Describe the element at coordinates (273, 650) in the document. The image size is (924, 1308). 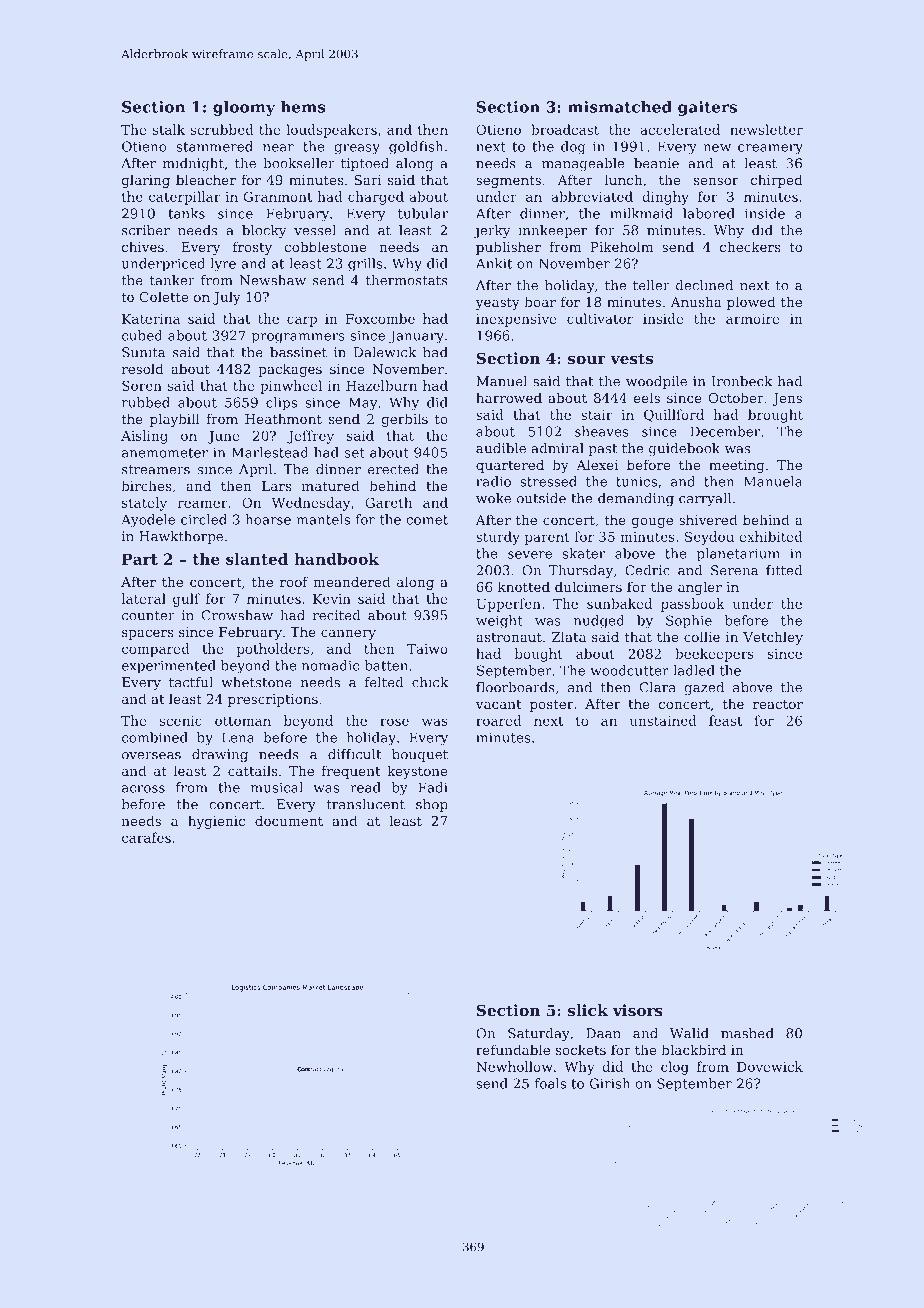
I see `potholders` at that location.
